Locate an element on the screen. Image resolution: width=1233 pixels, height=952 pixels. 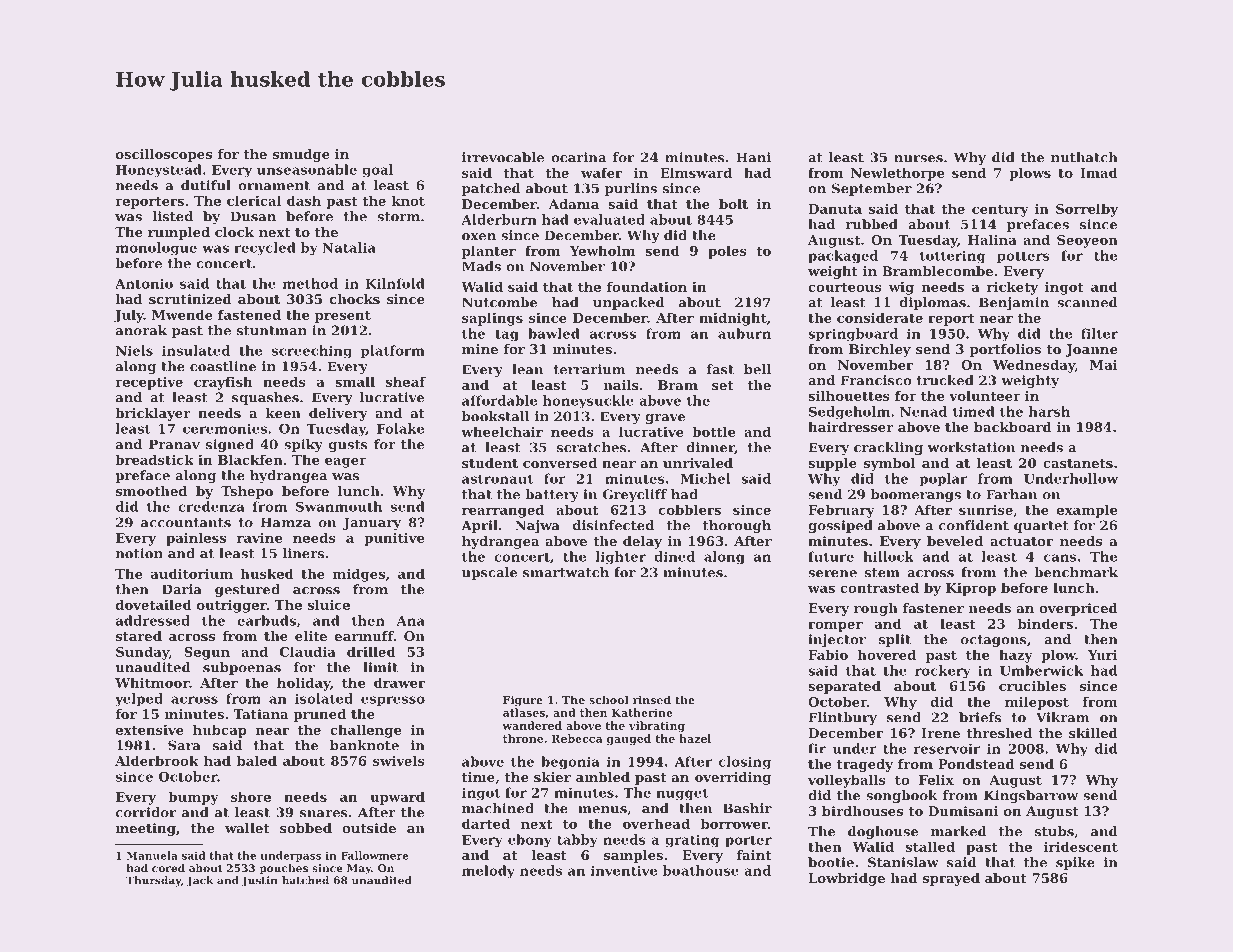
nurses is located at coordinates (918, 159).
